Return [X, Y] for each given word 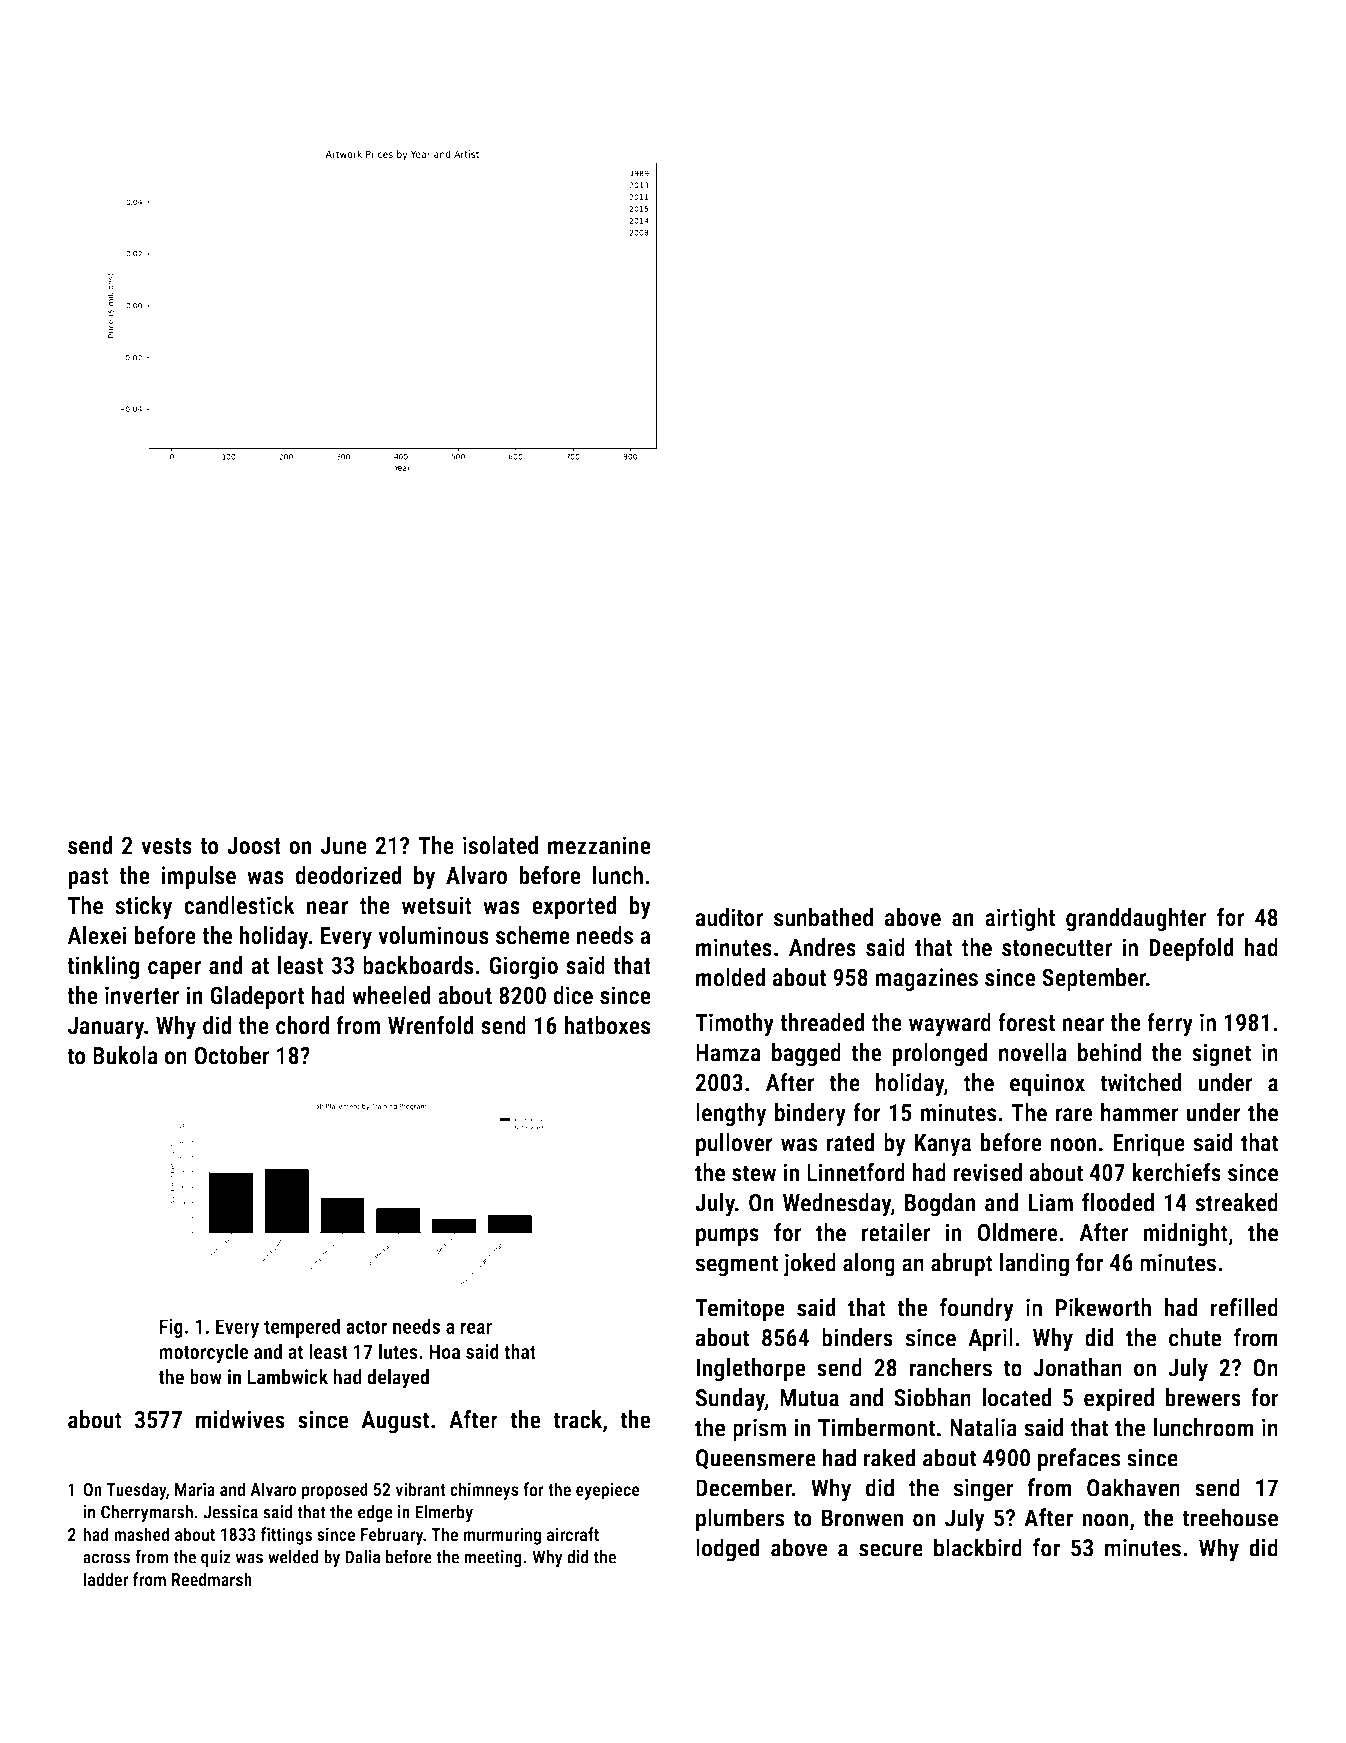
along [869, 1265]
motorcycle [203, 1353]
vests [166, 846]
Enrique [1149, 1144]
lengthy [731, 1115]
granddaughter [1136, 919]
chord [302, 1025]
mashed [141, 1534]
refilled [1244, 1307]
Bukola [125, 1055]
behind [1109, 1052]
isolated [500, 845]
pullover [734, 1144]
